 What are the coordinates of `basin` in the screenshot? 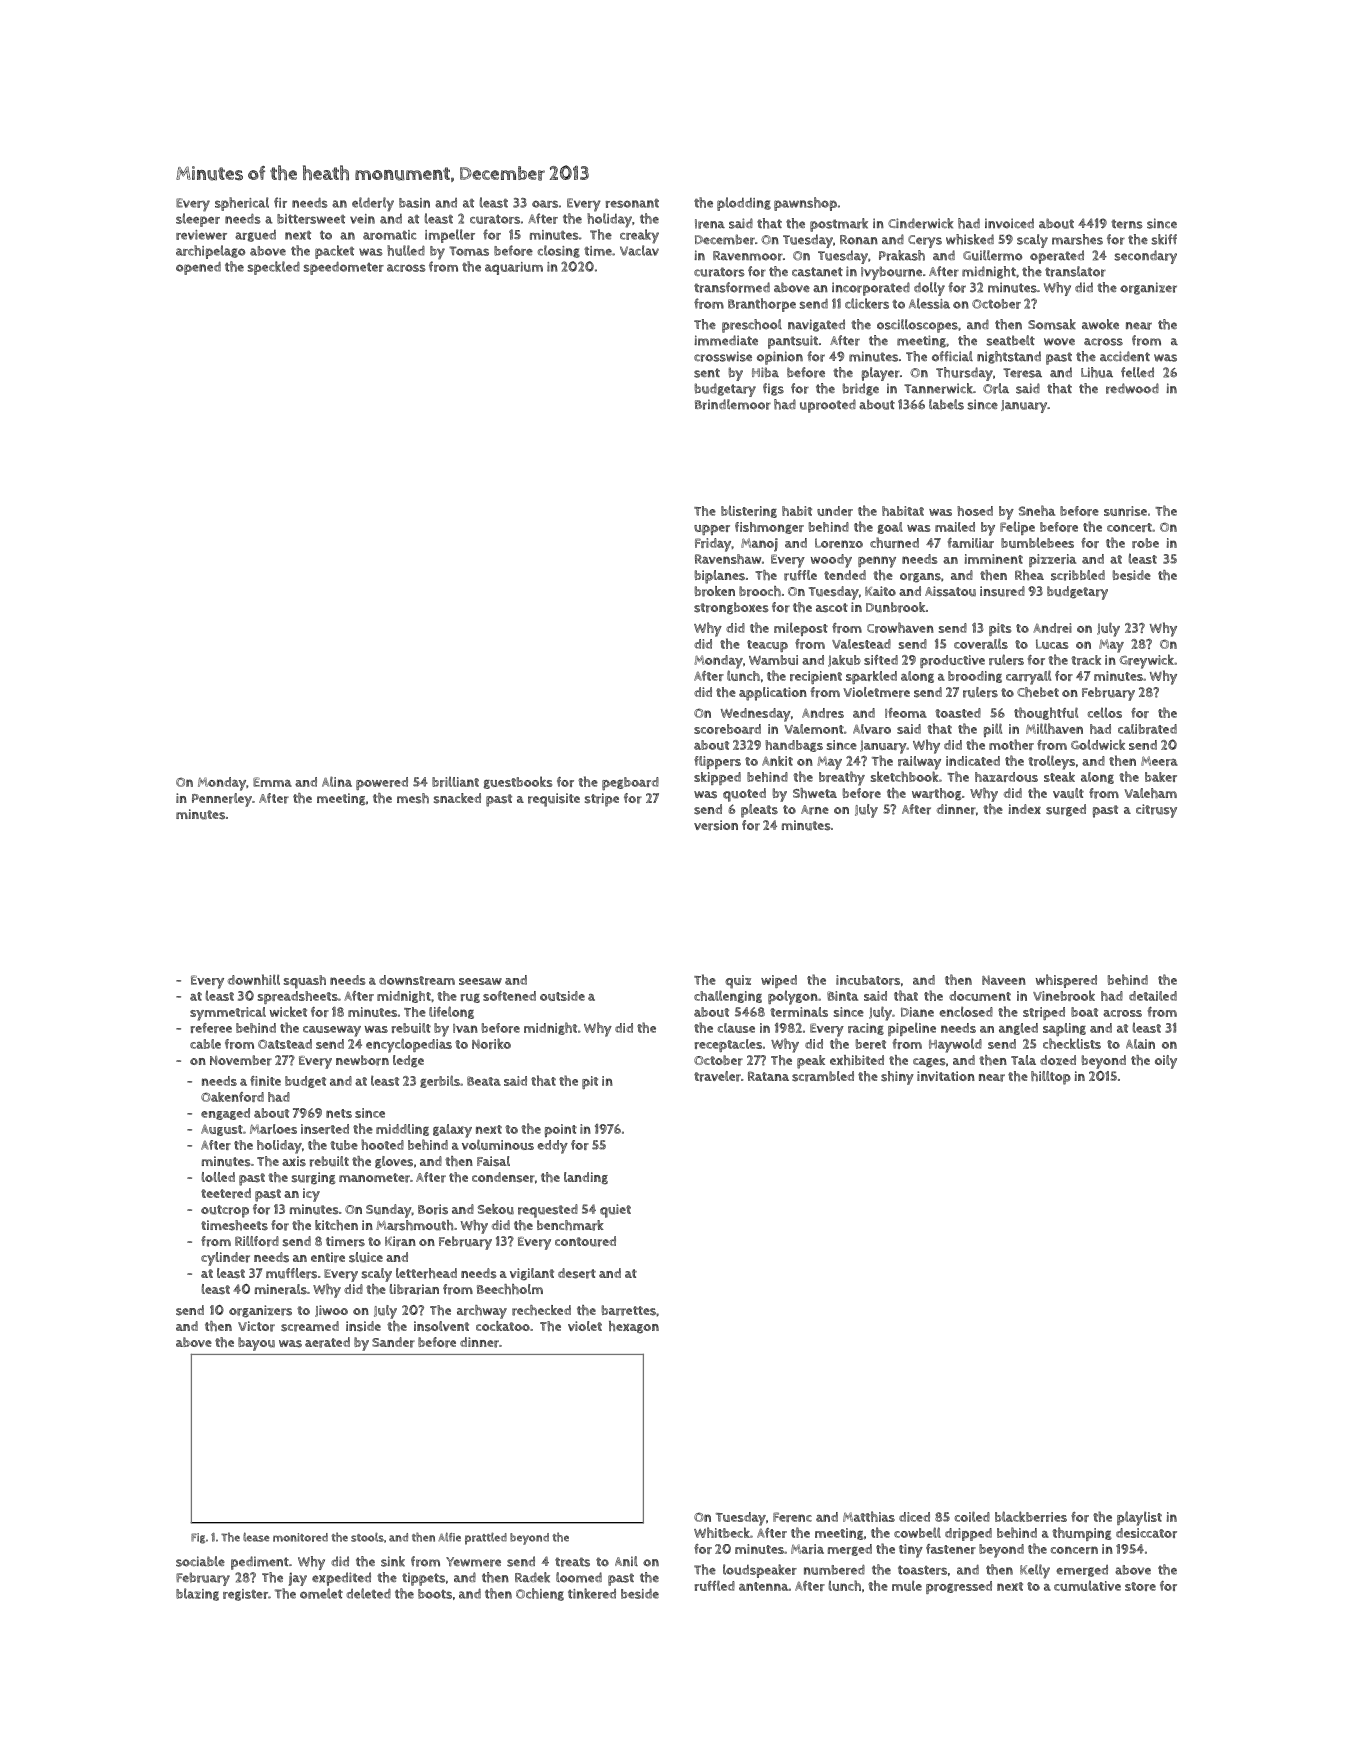 It's located at (414, 203).
